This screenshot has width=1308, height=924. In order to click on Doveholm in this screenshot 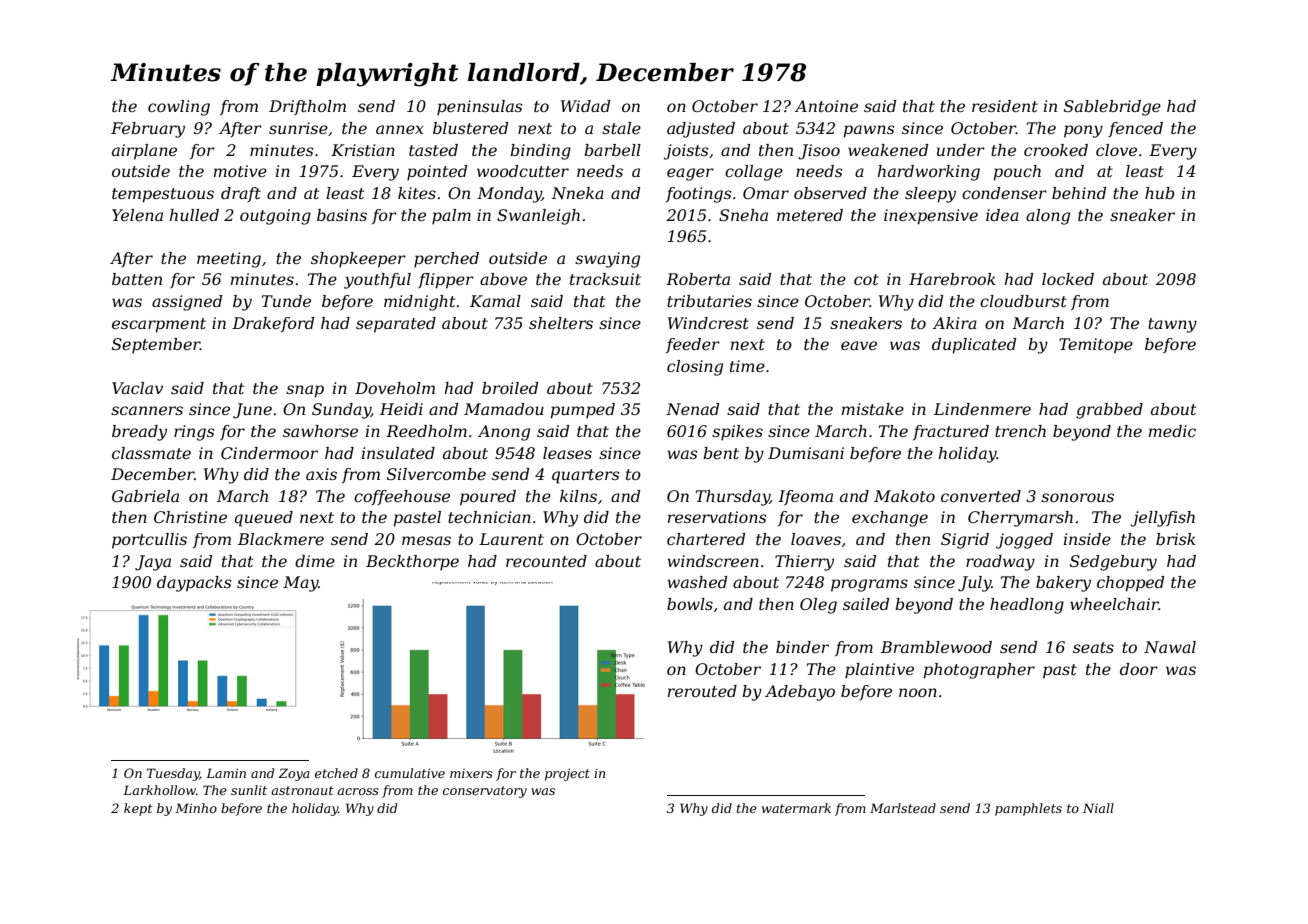, I will do `click(395, 388)`.
